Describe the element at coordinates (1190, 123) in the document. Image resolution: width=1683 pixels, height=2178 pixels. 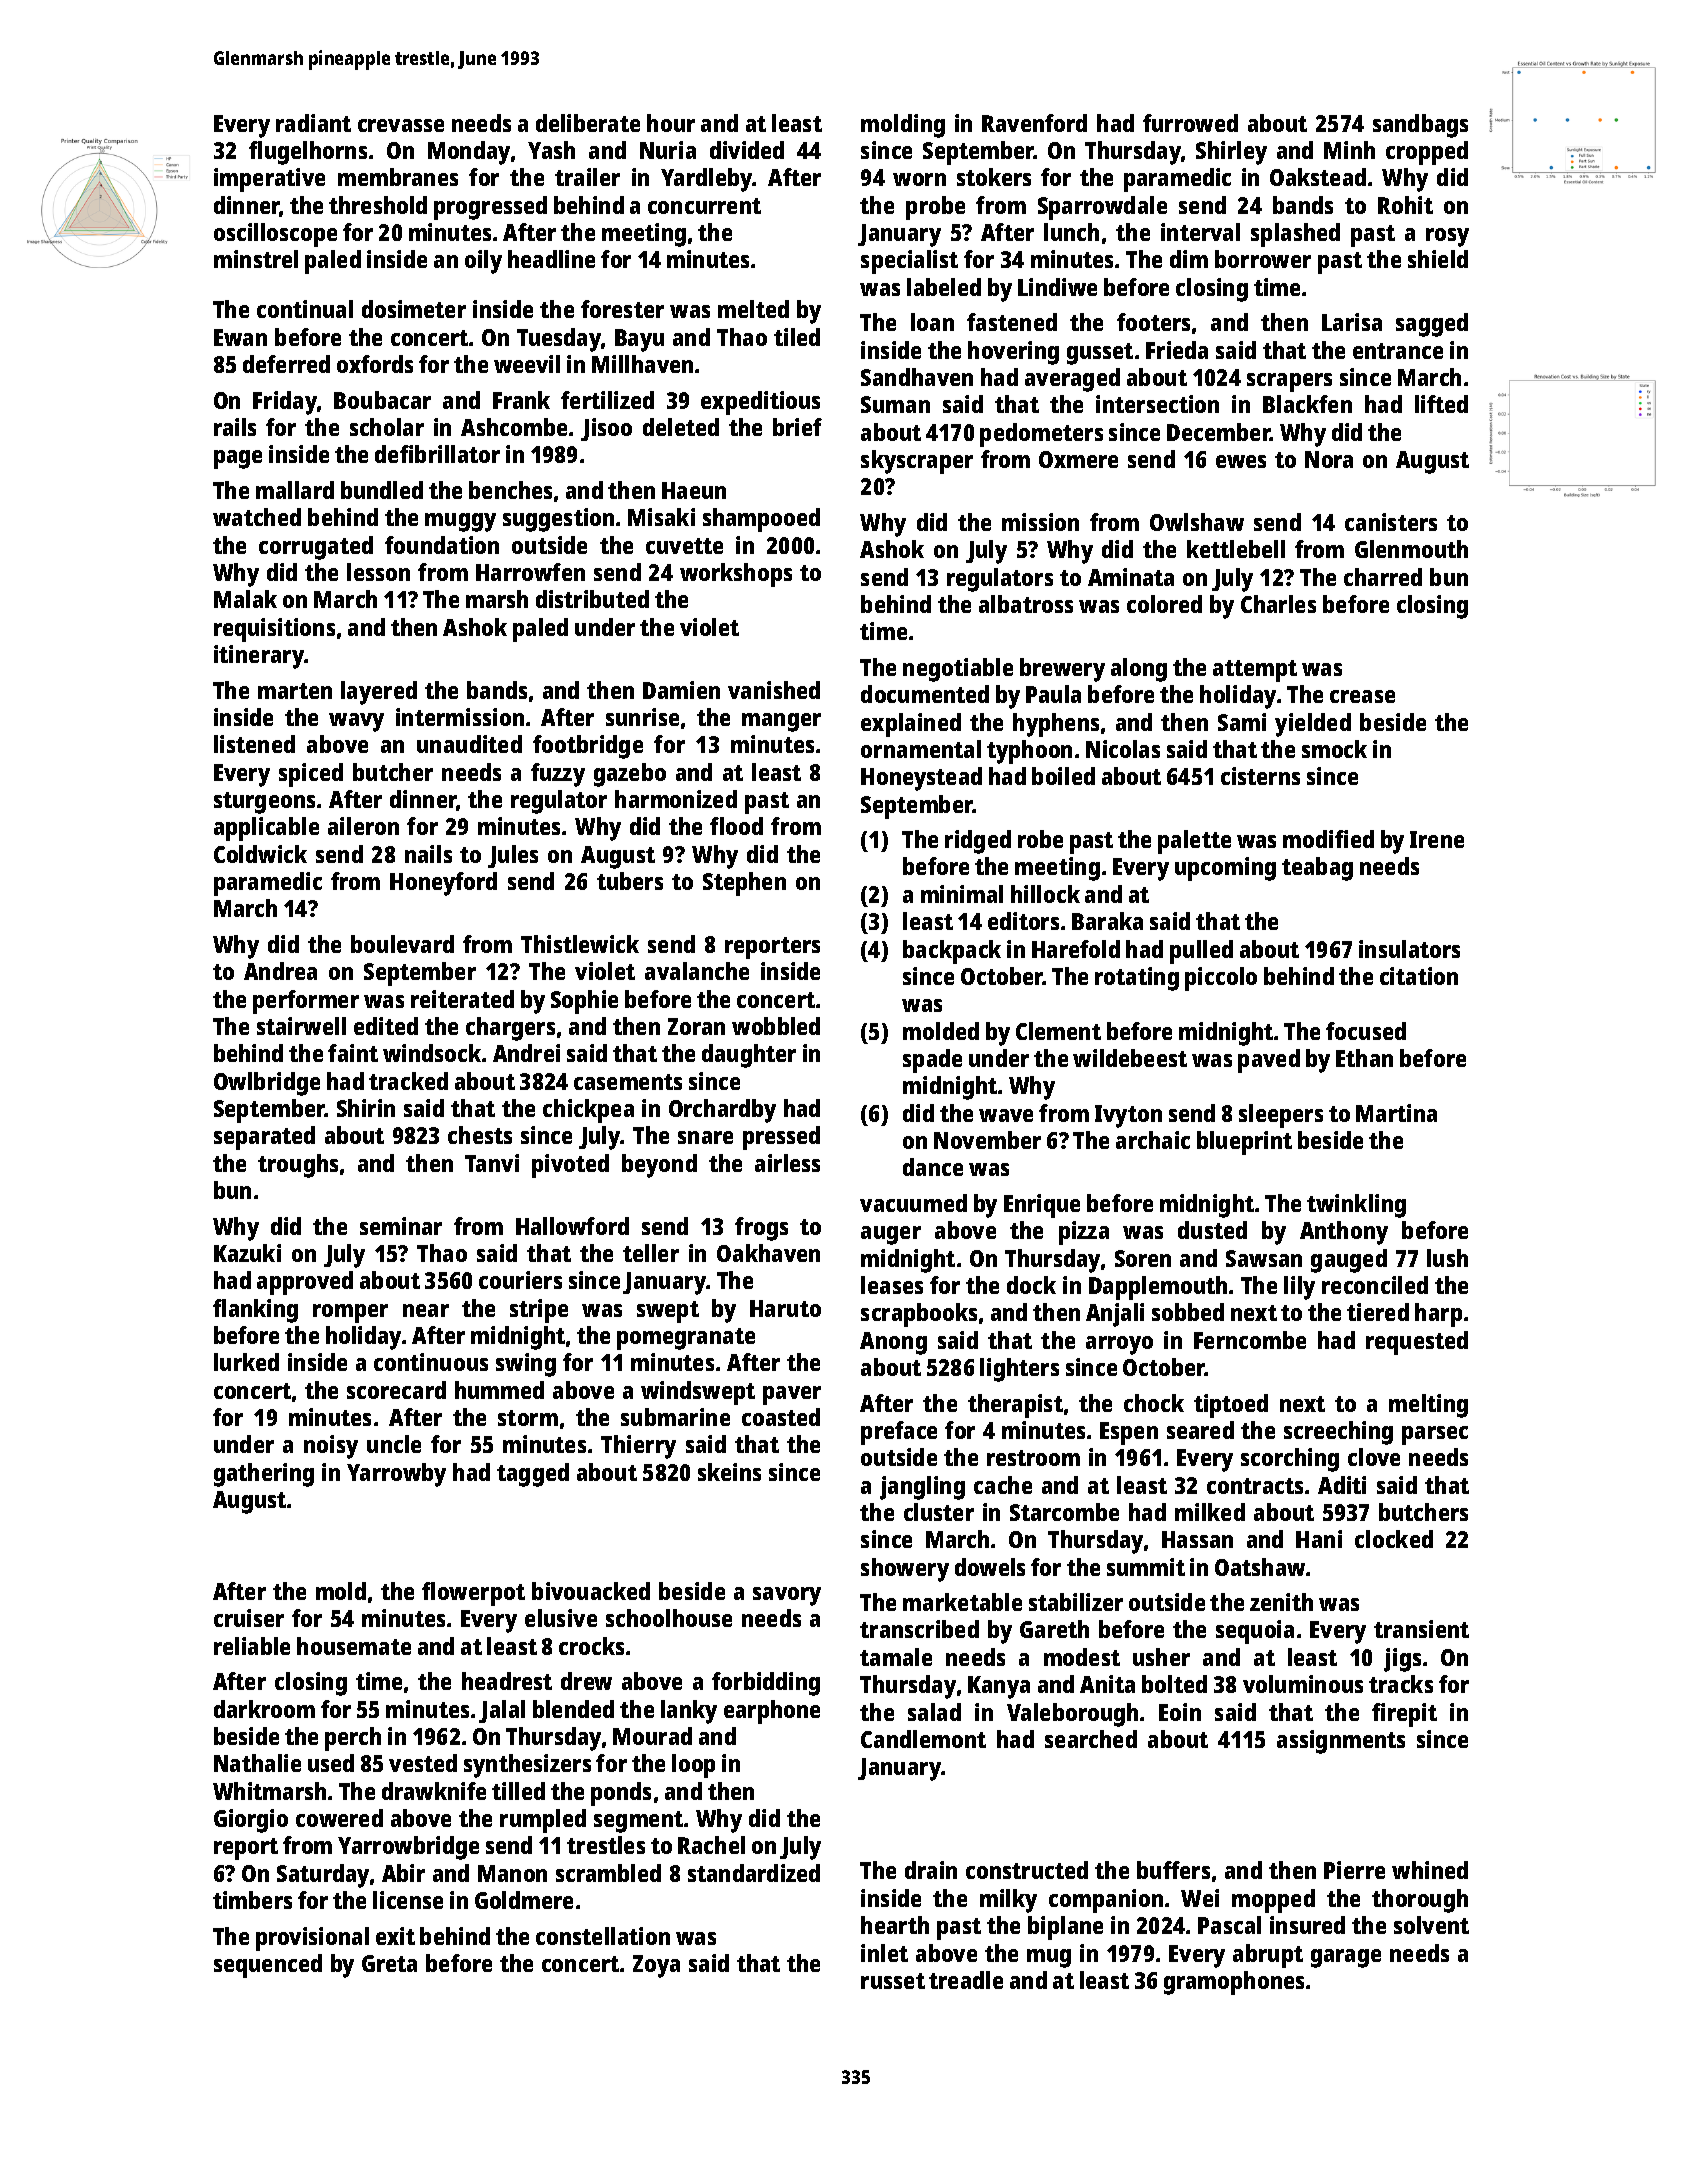
I see `furrowed` at that location.
